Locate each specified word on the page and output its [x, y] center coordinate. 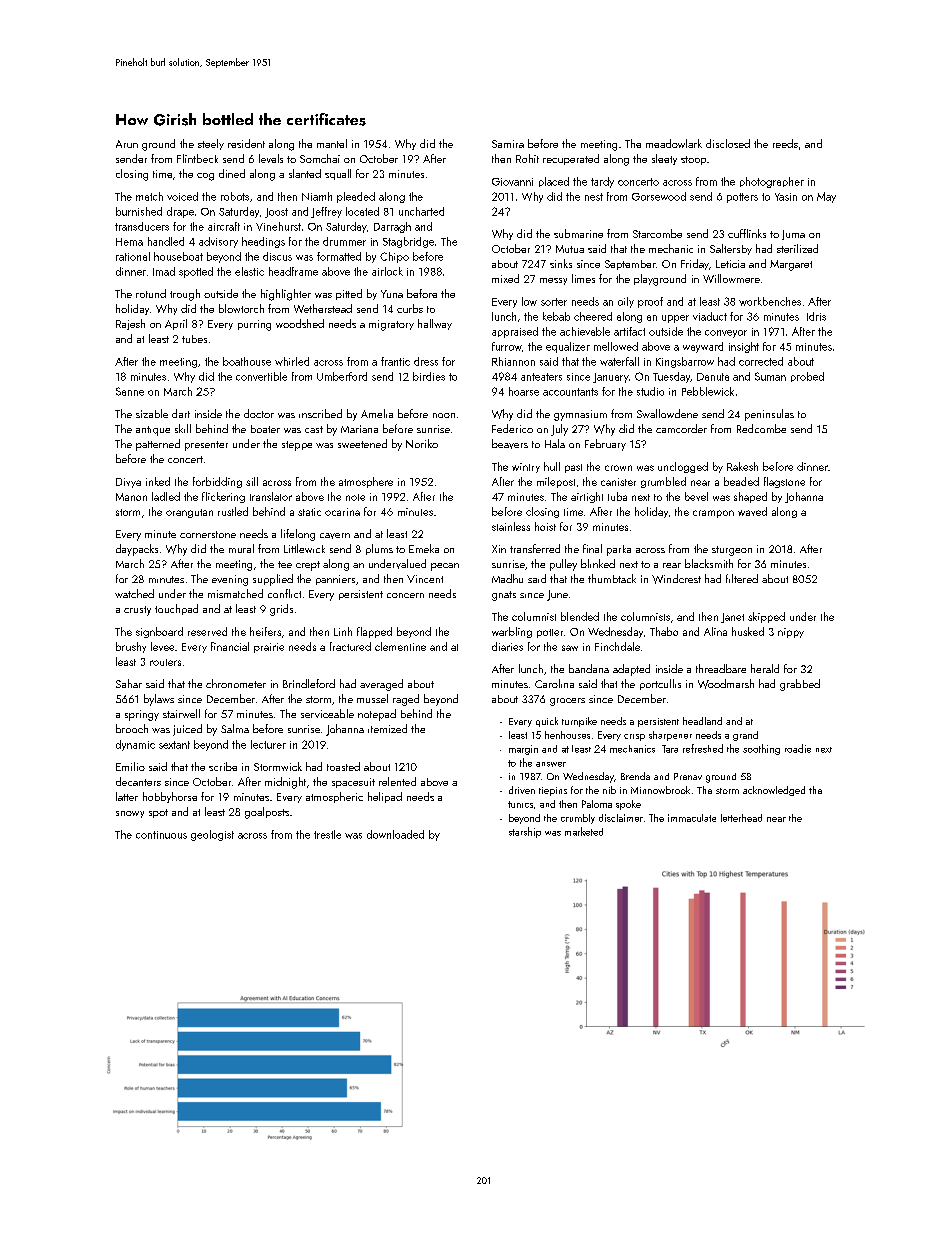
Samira [508, 144]
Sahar [129, 683]
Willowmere [731, 278]
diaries [507, 646]
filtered [742, 578]
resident [246, 143]
